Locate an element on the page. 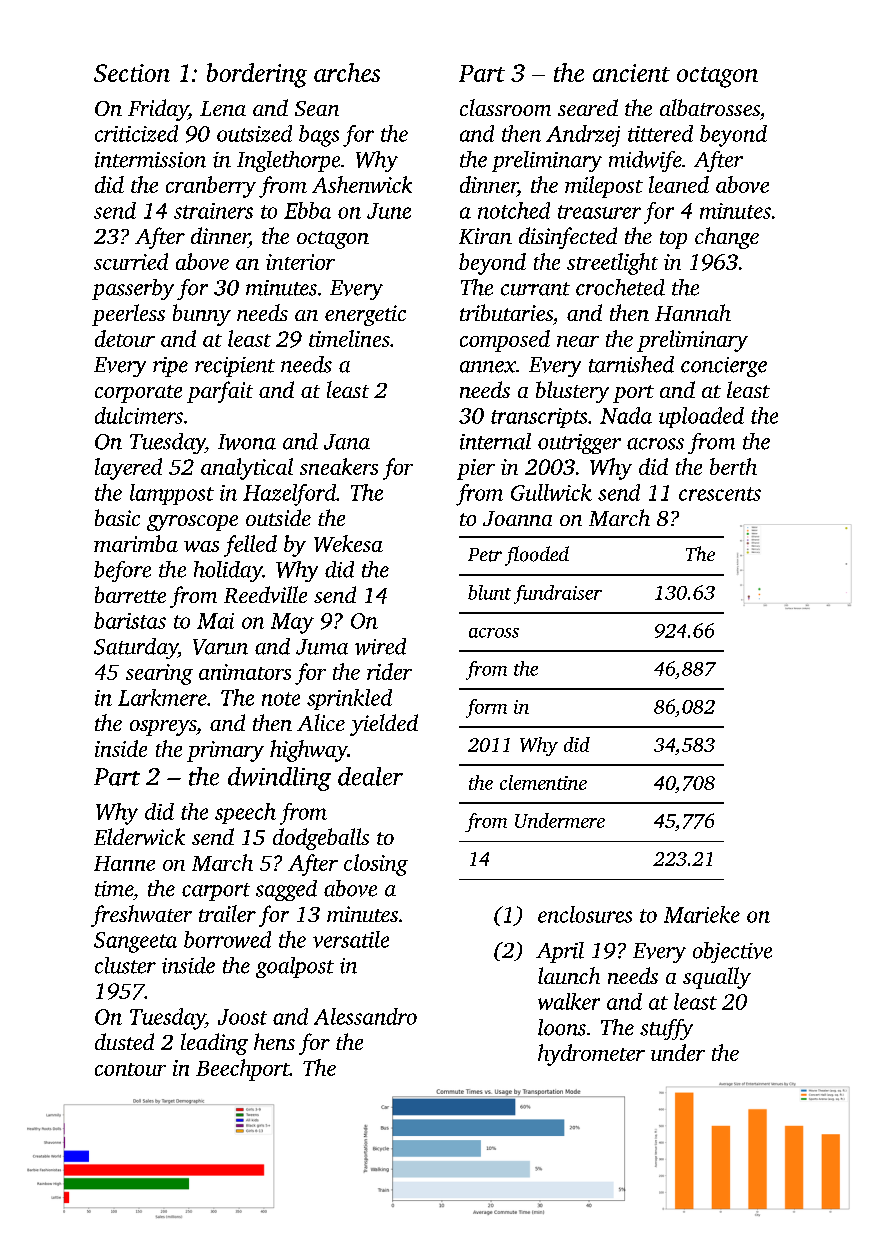 This page has width=878, height=1245. contour is located at coordinates (130, 1069).
